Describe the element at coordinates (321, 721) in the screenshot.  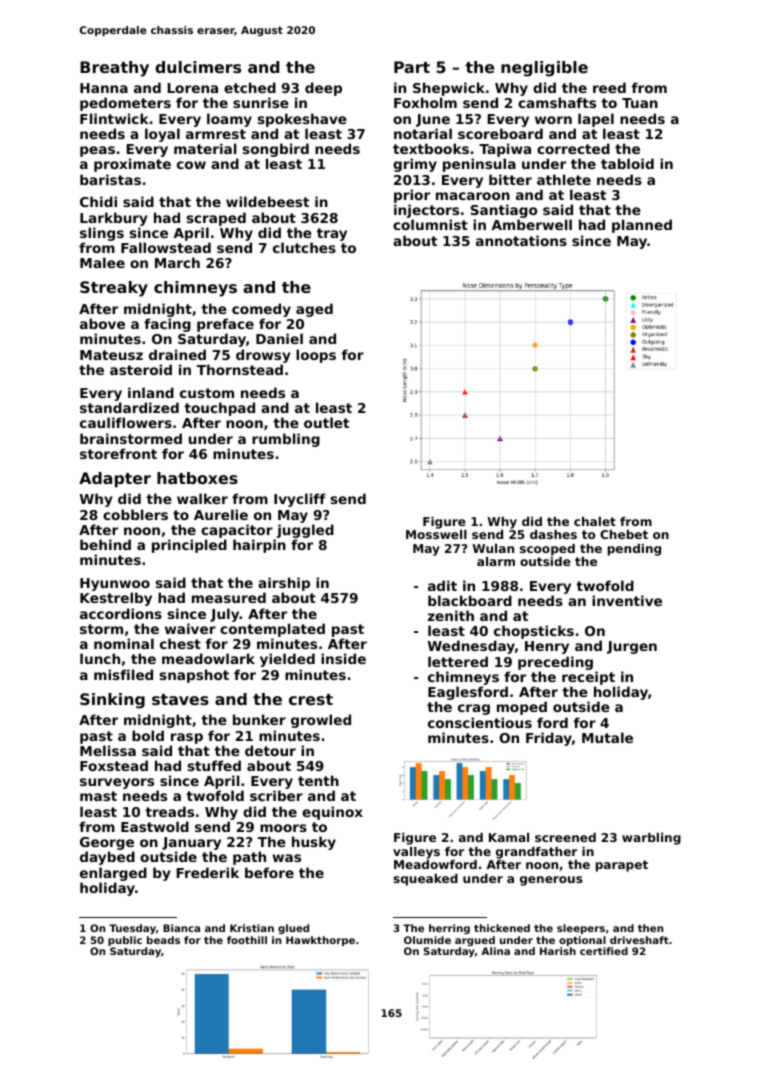
I see `growled` at that location.
